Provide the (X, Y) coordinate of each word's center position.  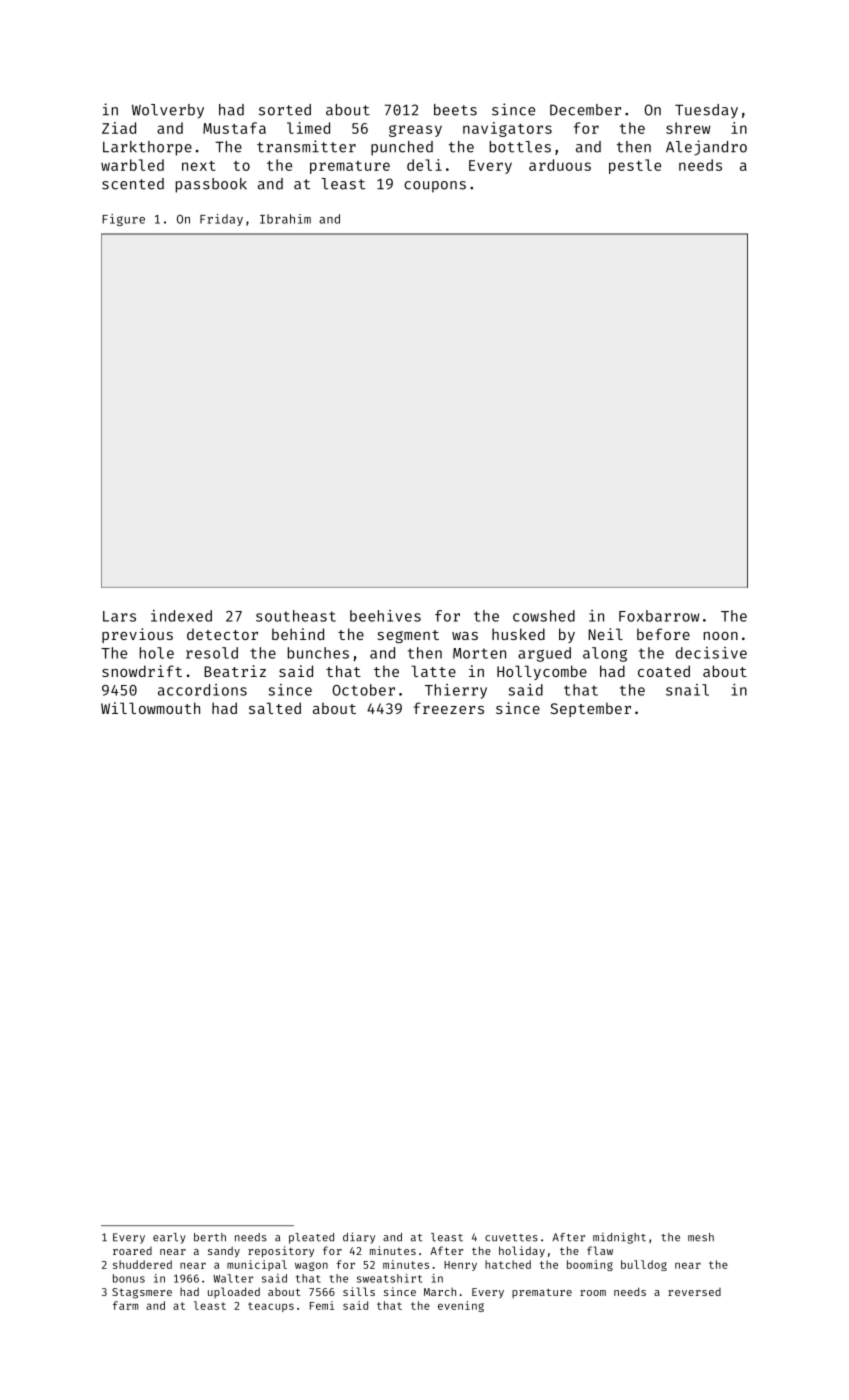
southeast (296, 616)
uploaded (234, 1292)
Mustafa (234, 128)
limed (308, 128)
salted (275, 708)
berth (210, 1237)
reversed (694, 1292)
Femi (322, 1305)
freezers (449, 708)
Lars (119, 616)
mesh (701, 1237)
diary (359, 1238)
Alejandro (706, 148)
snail (687, 690)
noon (721, 636)
